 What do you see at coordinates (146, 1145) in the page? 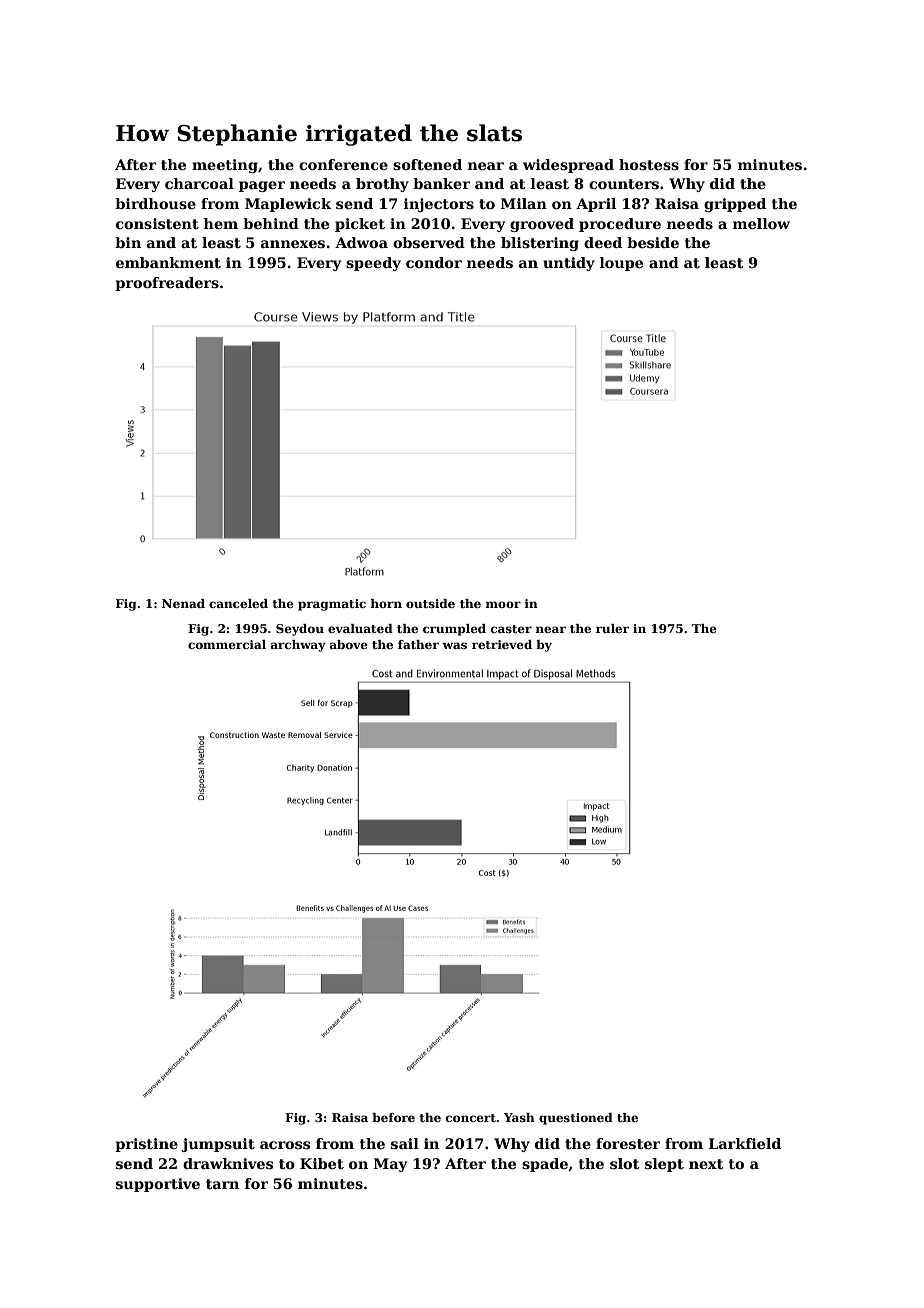
I see `pristine` at bounding box center [146, 1145].
